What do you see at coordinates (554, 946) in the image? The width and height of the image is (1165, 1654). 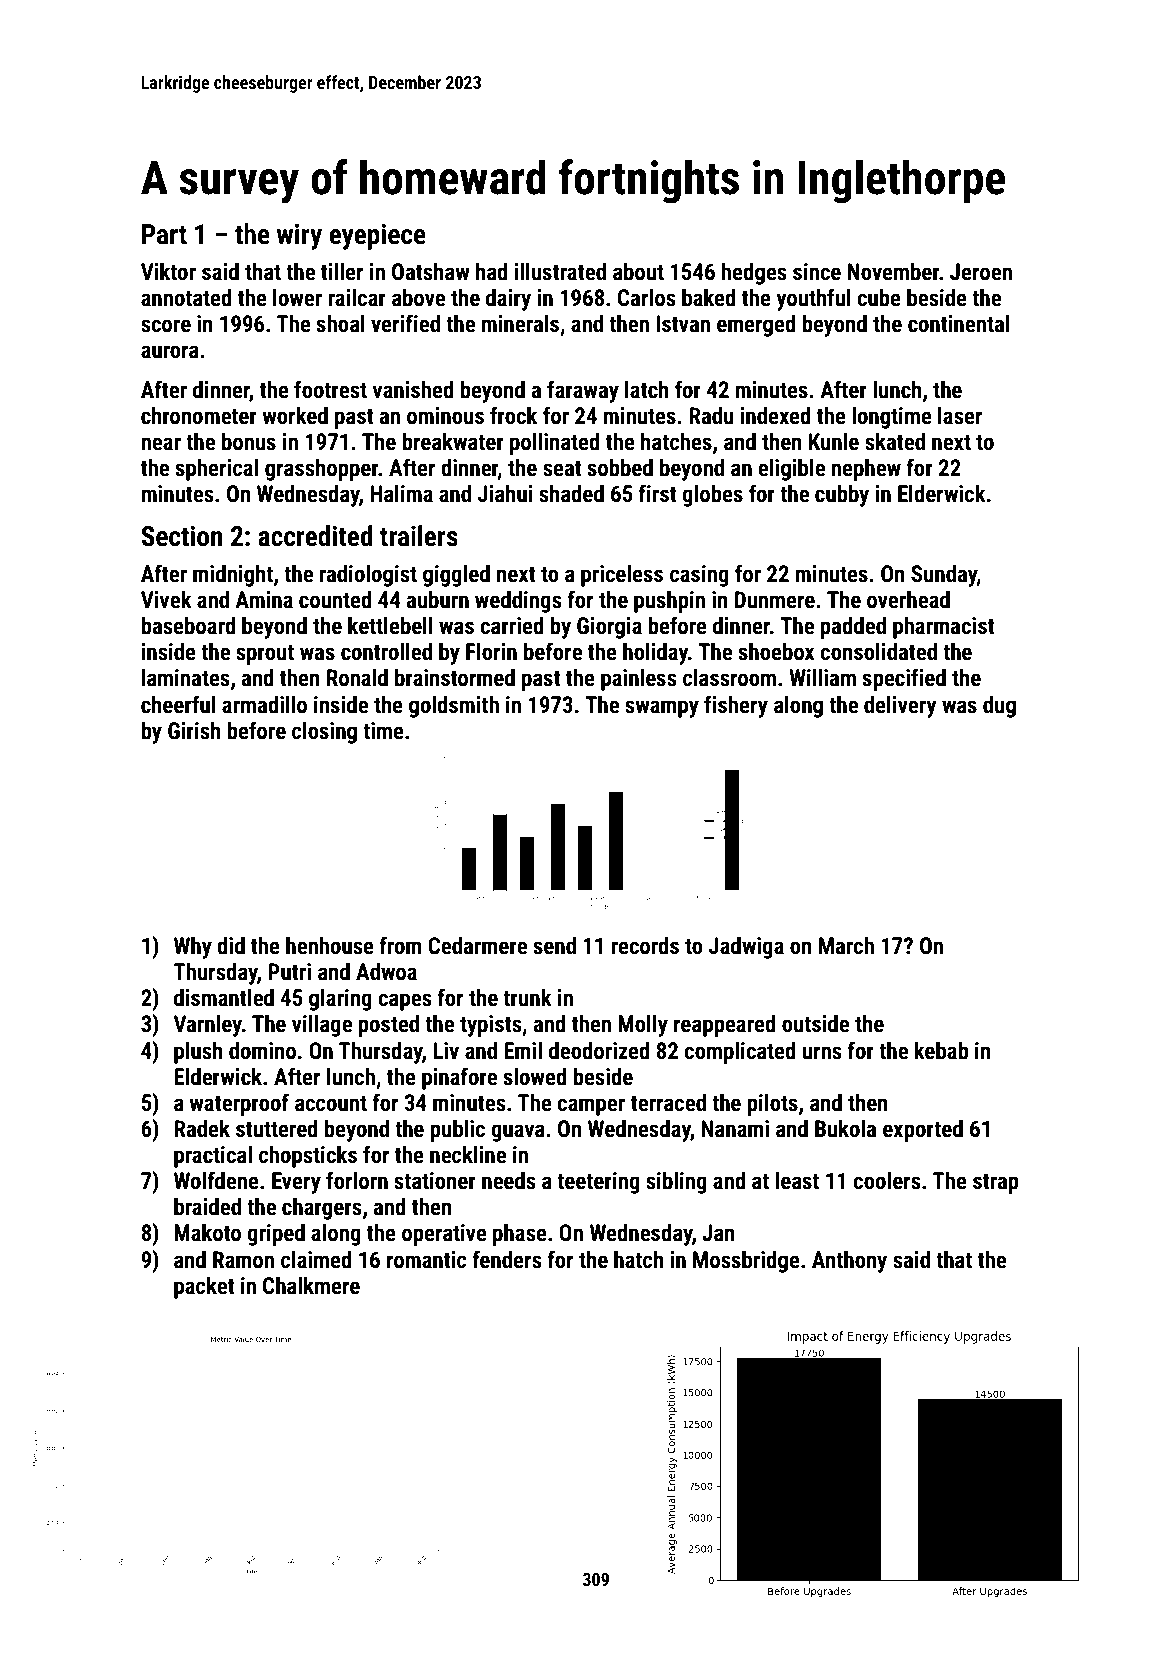 I see `send` at bounding box center [554, 946].
